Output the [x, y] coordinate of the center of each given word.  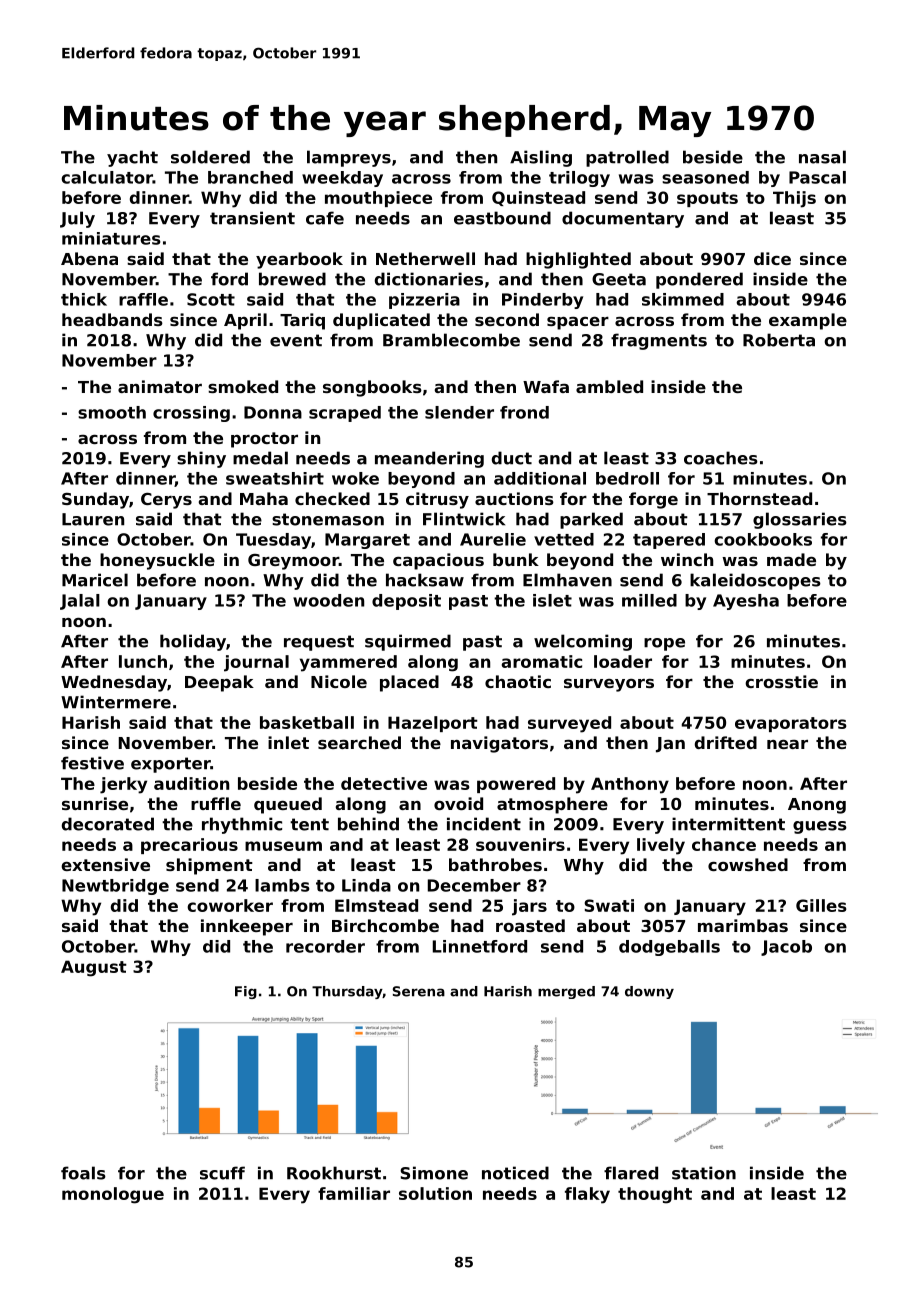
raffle [143, 299]
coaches [721, 458]
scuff [222, 1173]
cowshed [748, 864]
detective [384, 783]
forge [653, 500]
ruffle [216, 803]
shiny [201, 459]
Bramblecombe [451, 340]
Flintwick [464, 519]
